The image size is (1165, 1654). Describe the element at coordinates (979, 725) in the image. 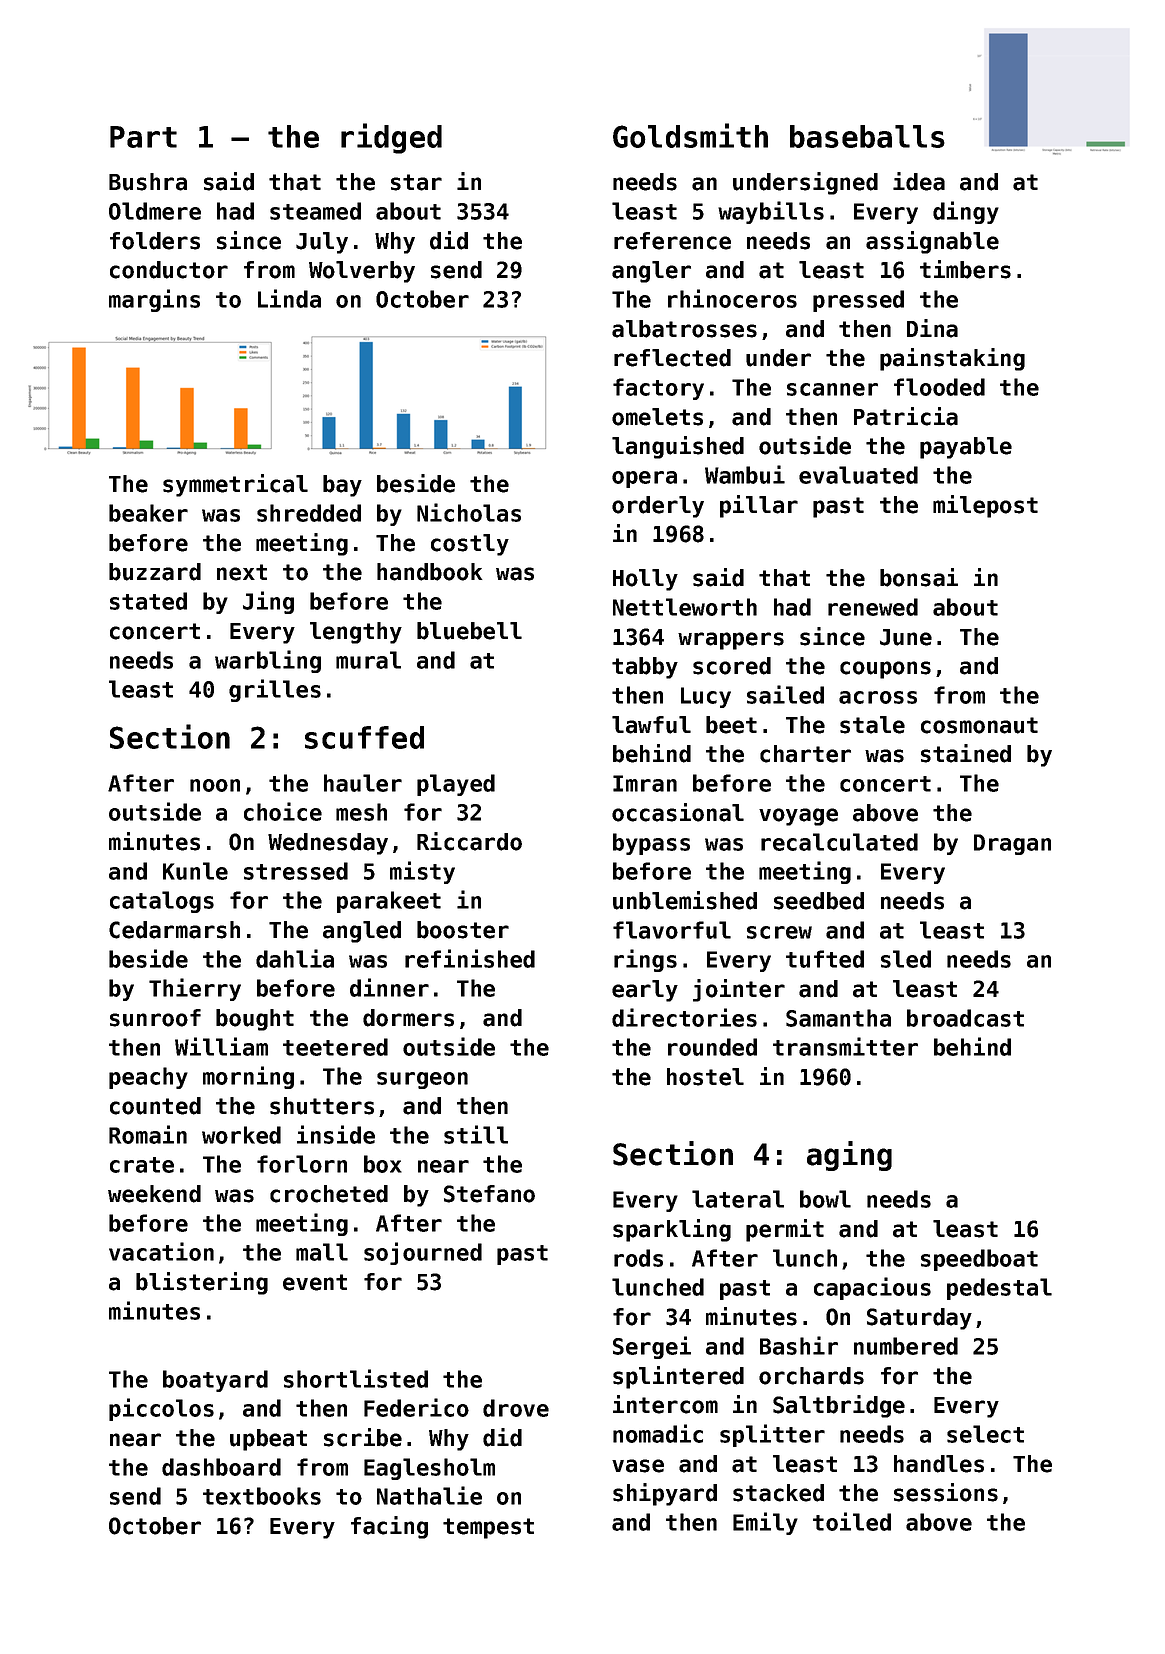

I see `cosmonaut` at that location.
